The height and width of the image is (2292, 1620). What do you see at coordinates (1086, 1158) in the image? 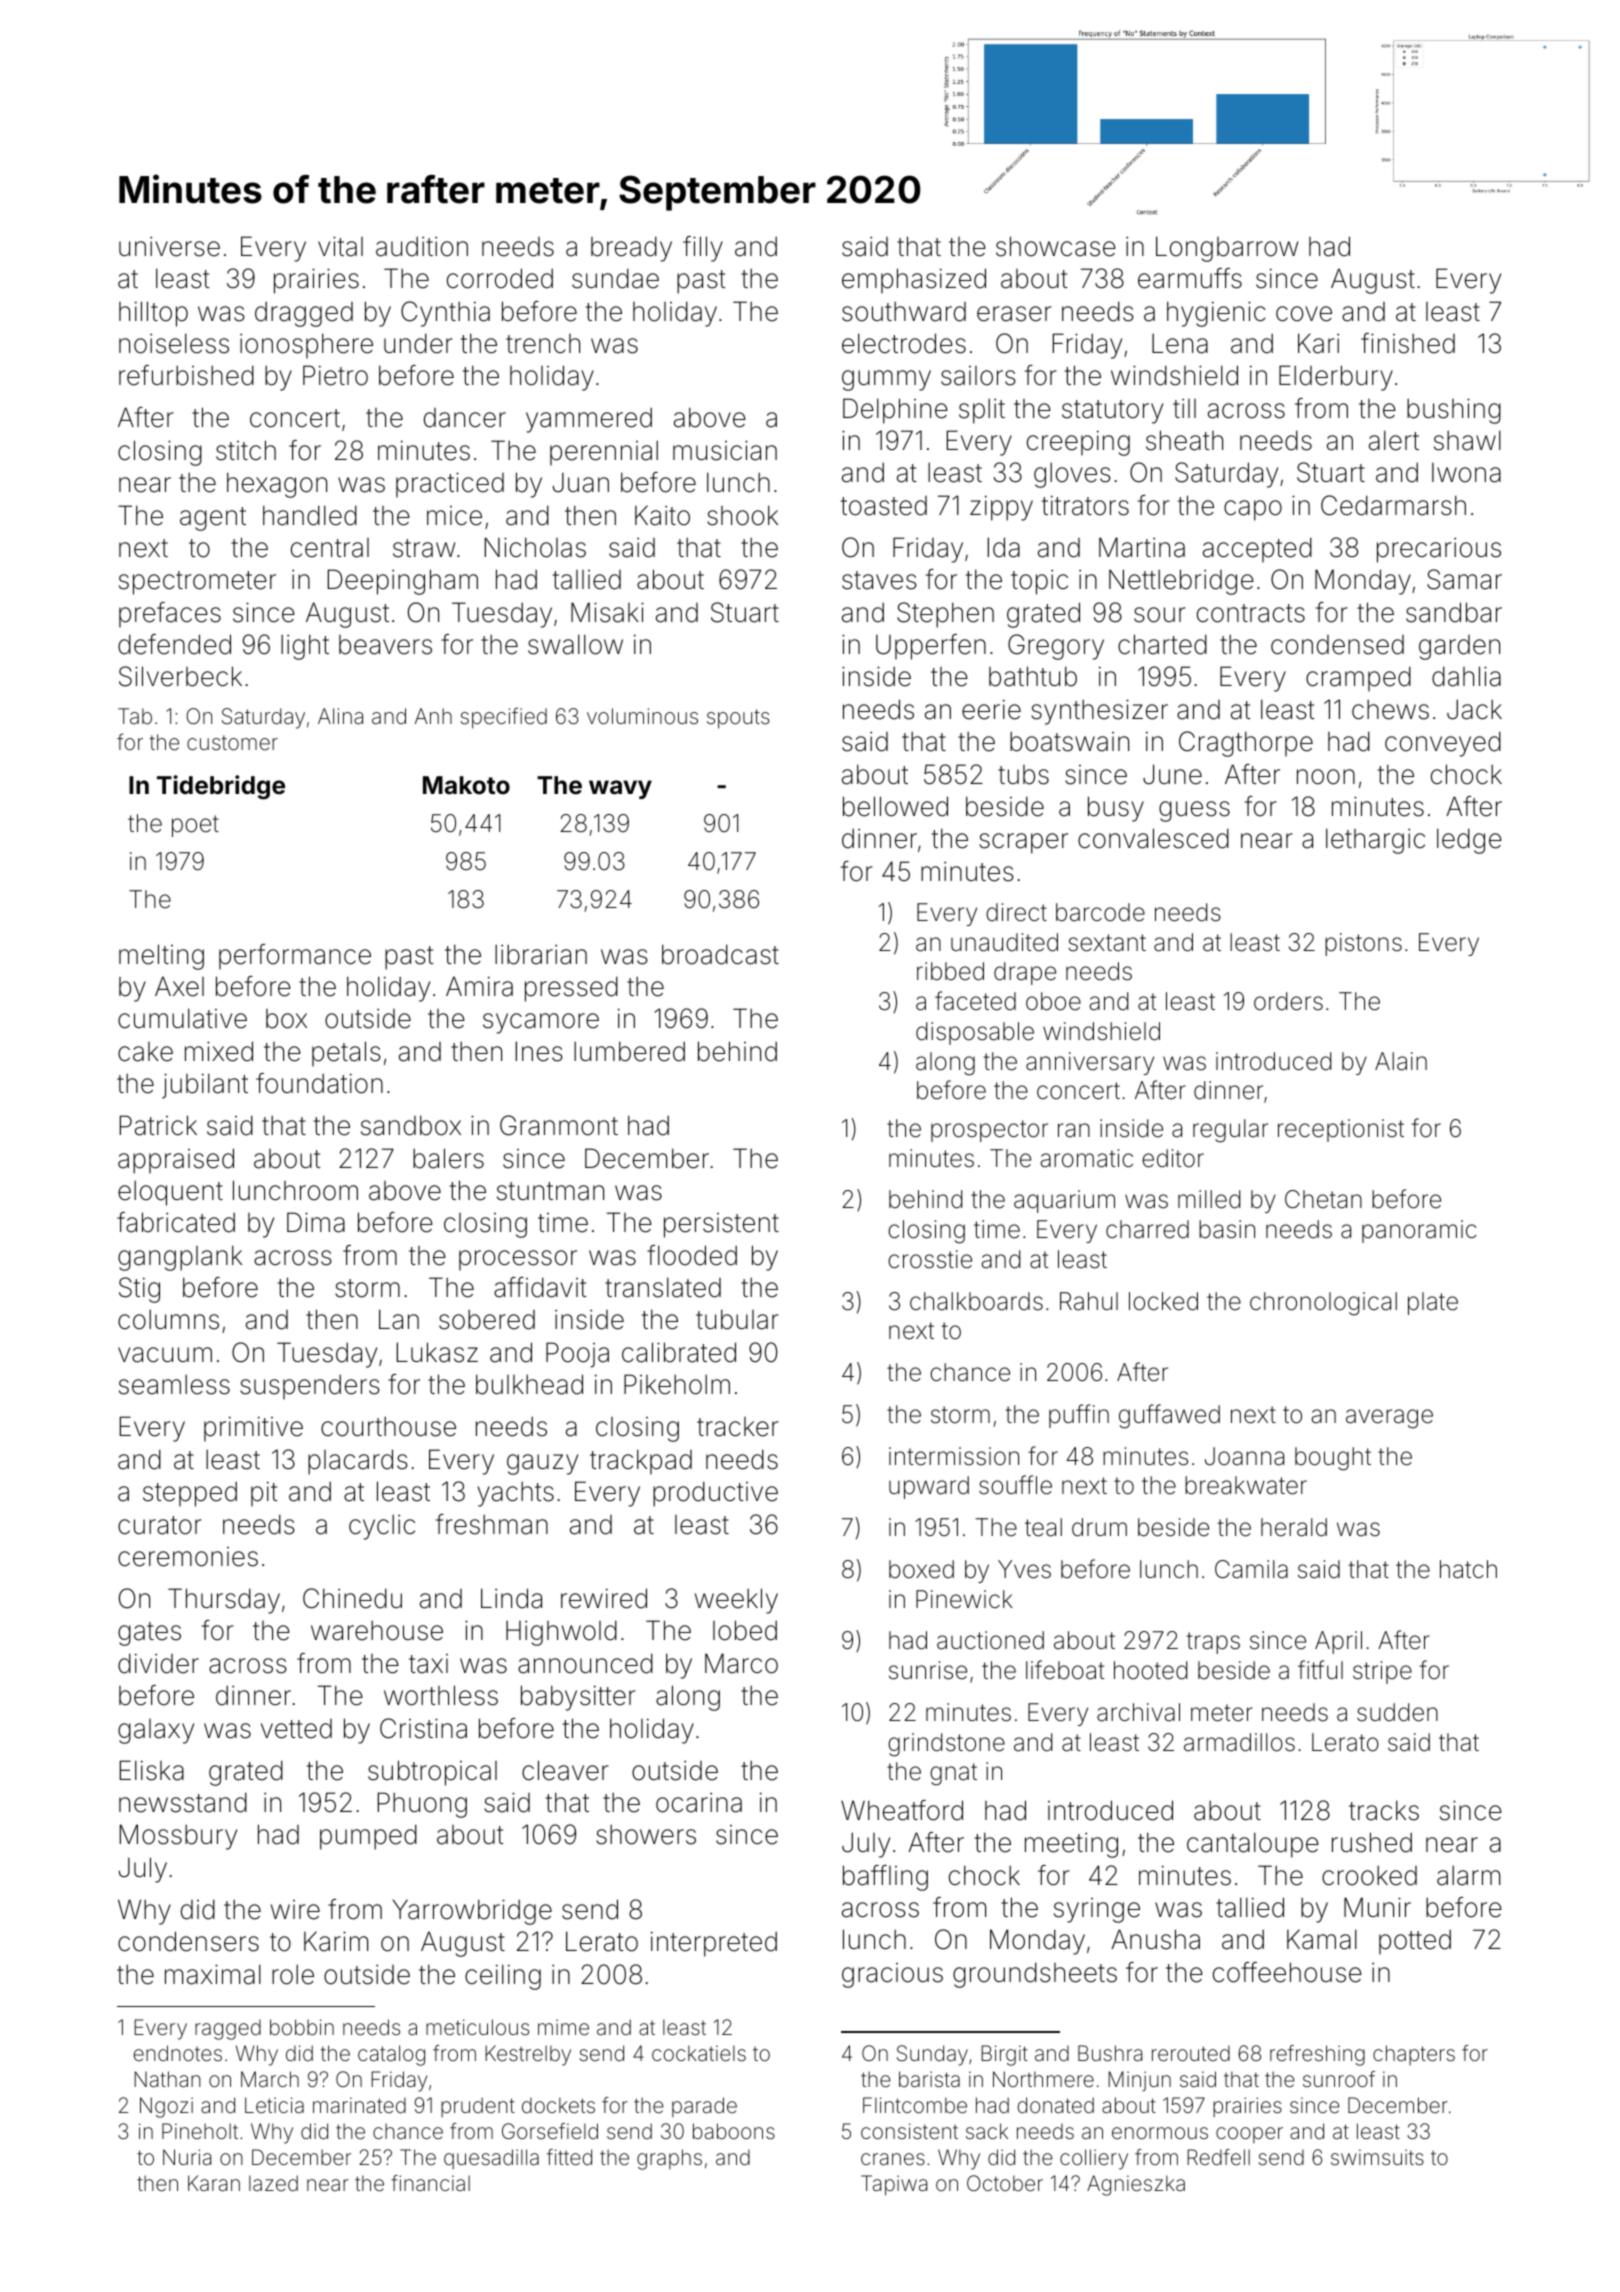
I see `aromatic` at bounding box center [1086, 1158].
